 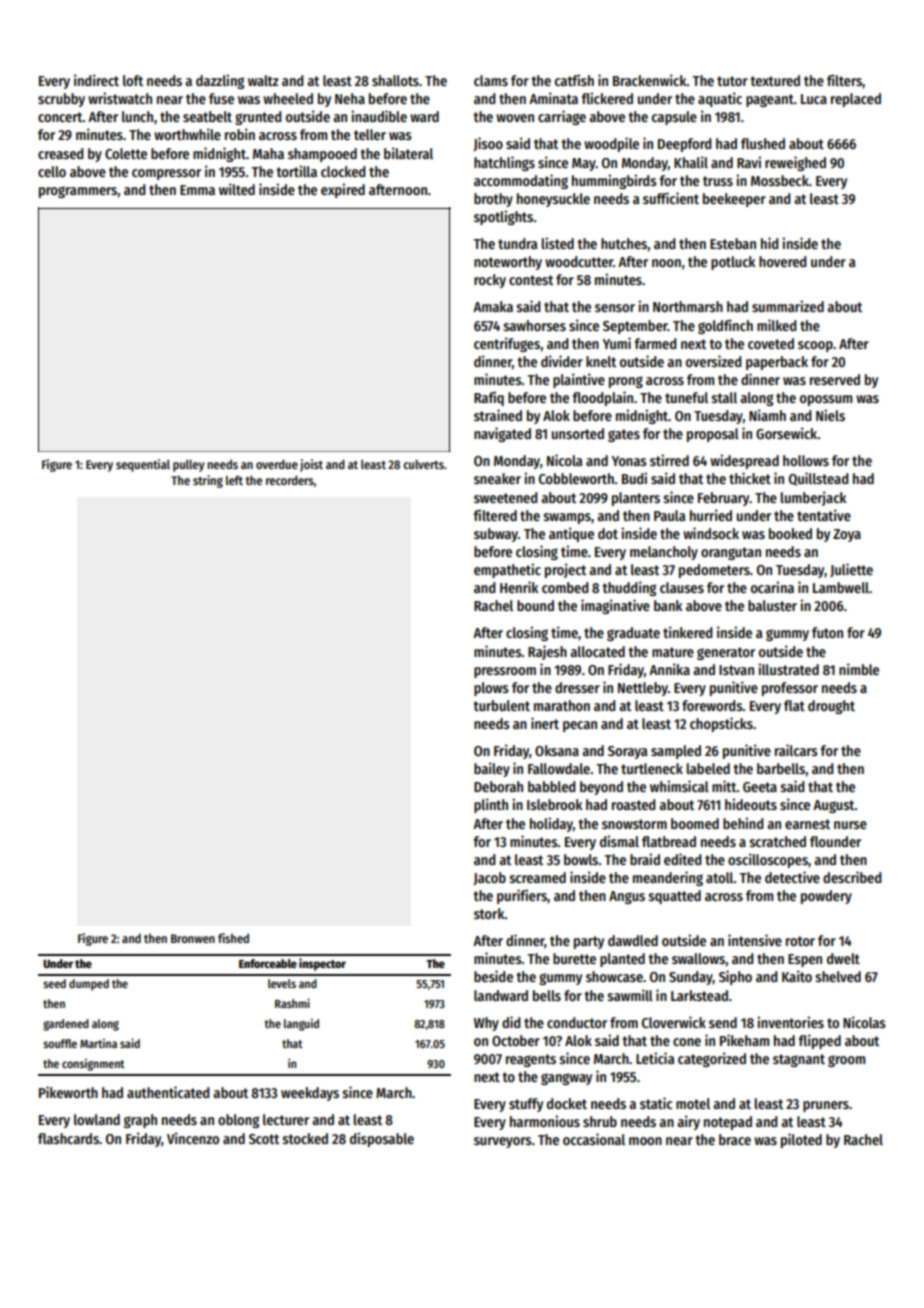 I want to click on August, so click(x=834, y=806).
